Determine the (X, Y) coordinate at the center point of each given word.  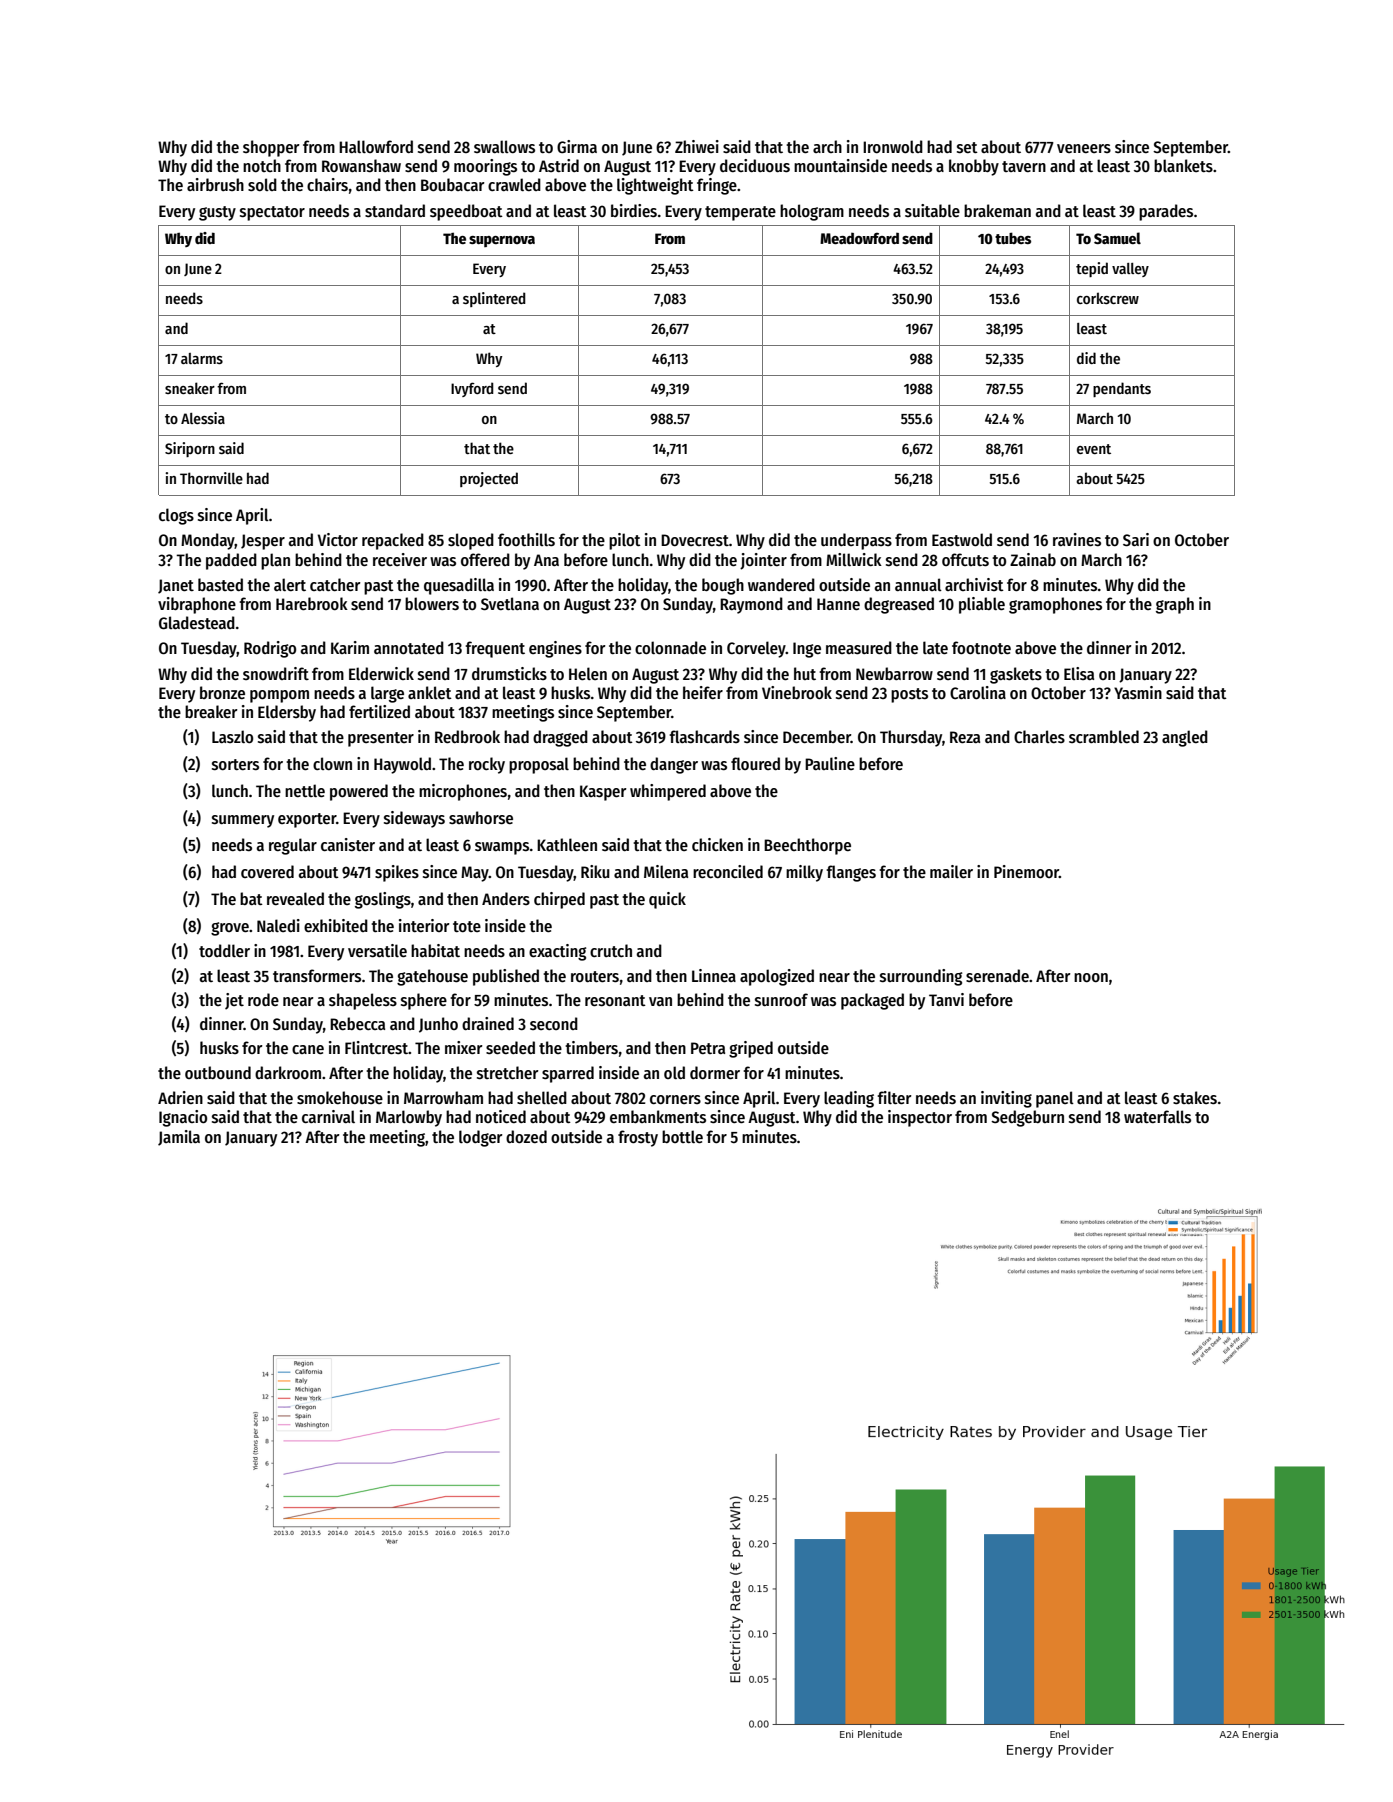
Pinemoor (1026, 871)
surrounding (921, 977)
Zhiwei (697, 146)
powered (359, 792)
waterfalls (1157, 1116)
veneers (1084, 148)
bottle (682, 1136)
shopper (271, 148)
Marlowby (409, 1118)
